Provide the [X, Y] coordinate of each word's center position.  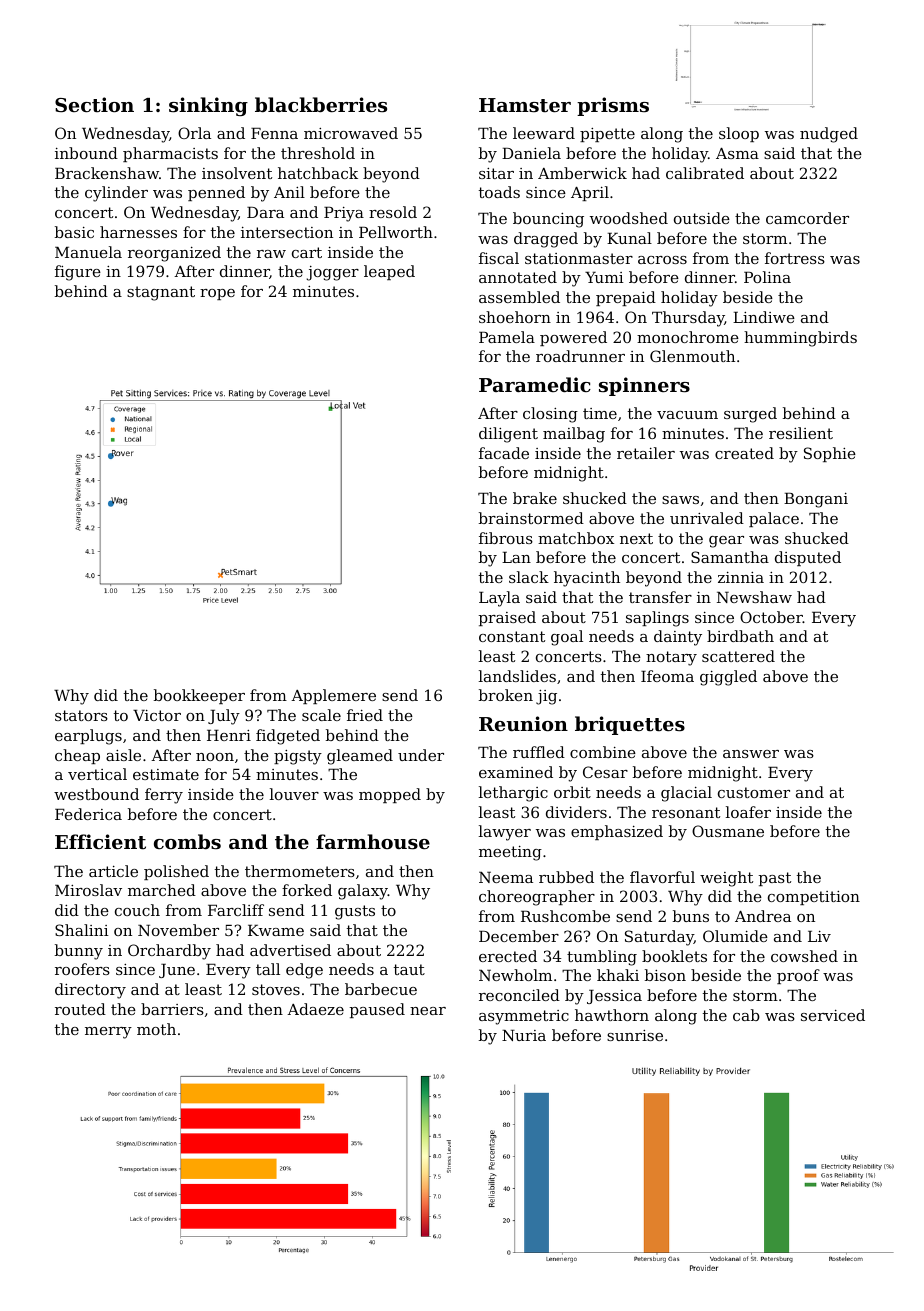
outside [702, 218]
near [428, 1011]
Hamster [525, 105]
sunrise [635, 1035]
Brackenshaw [107, 173]
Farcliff [236, 910]
